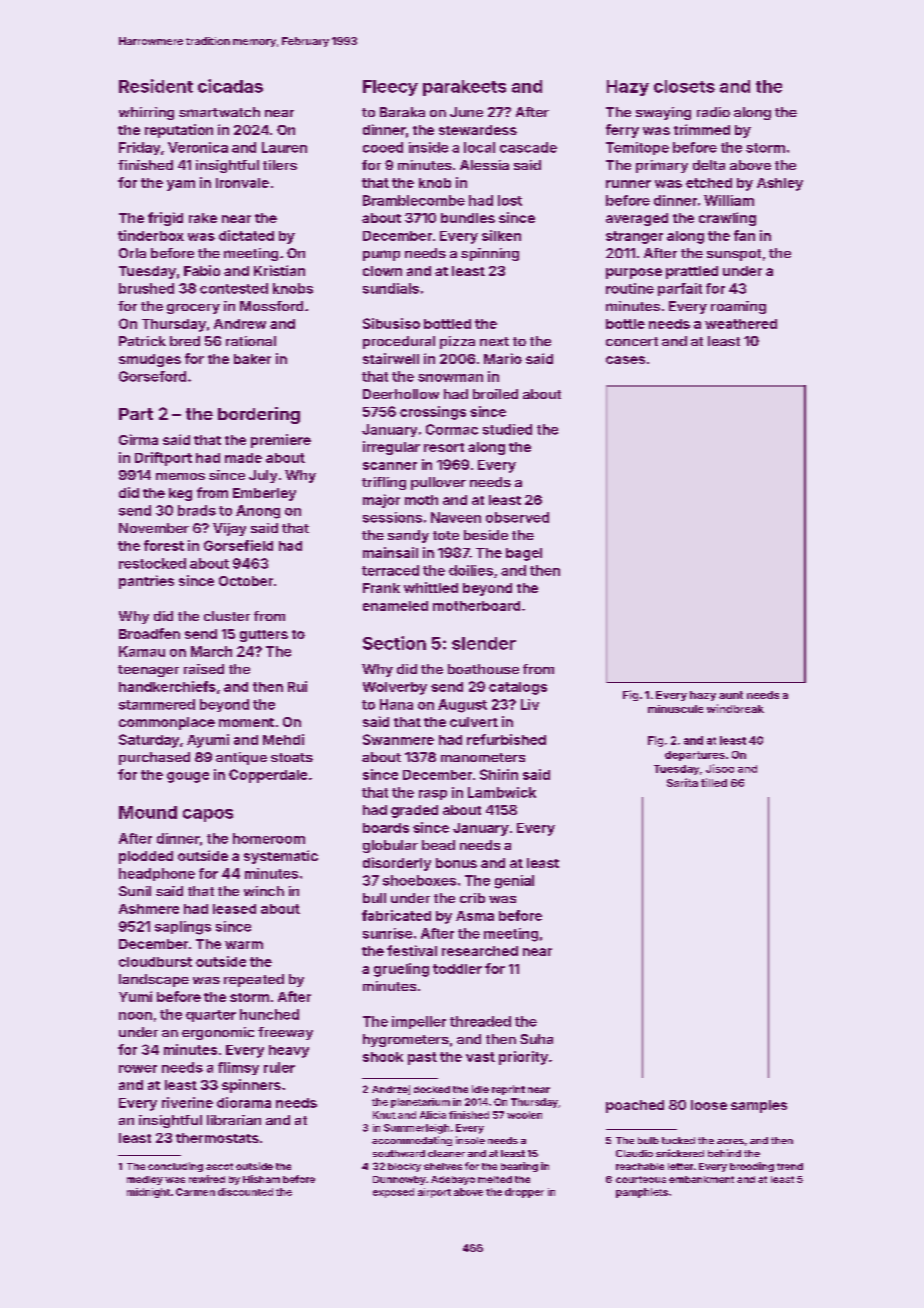  What do you see at coordinates (635, 1106) in the screenshot?
I see `poached` at bounding box center [635, 1106].
